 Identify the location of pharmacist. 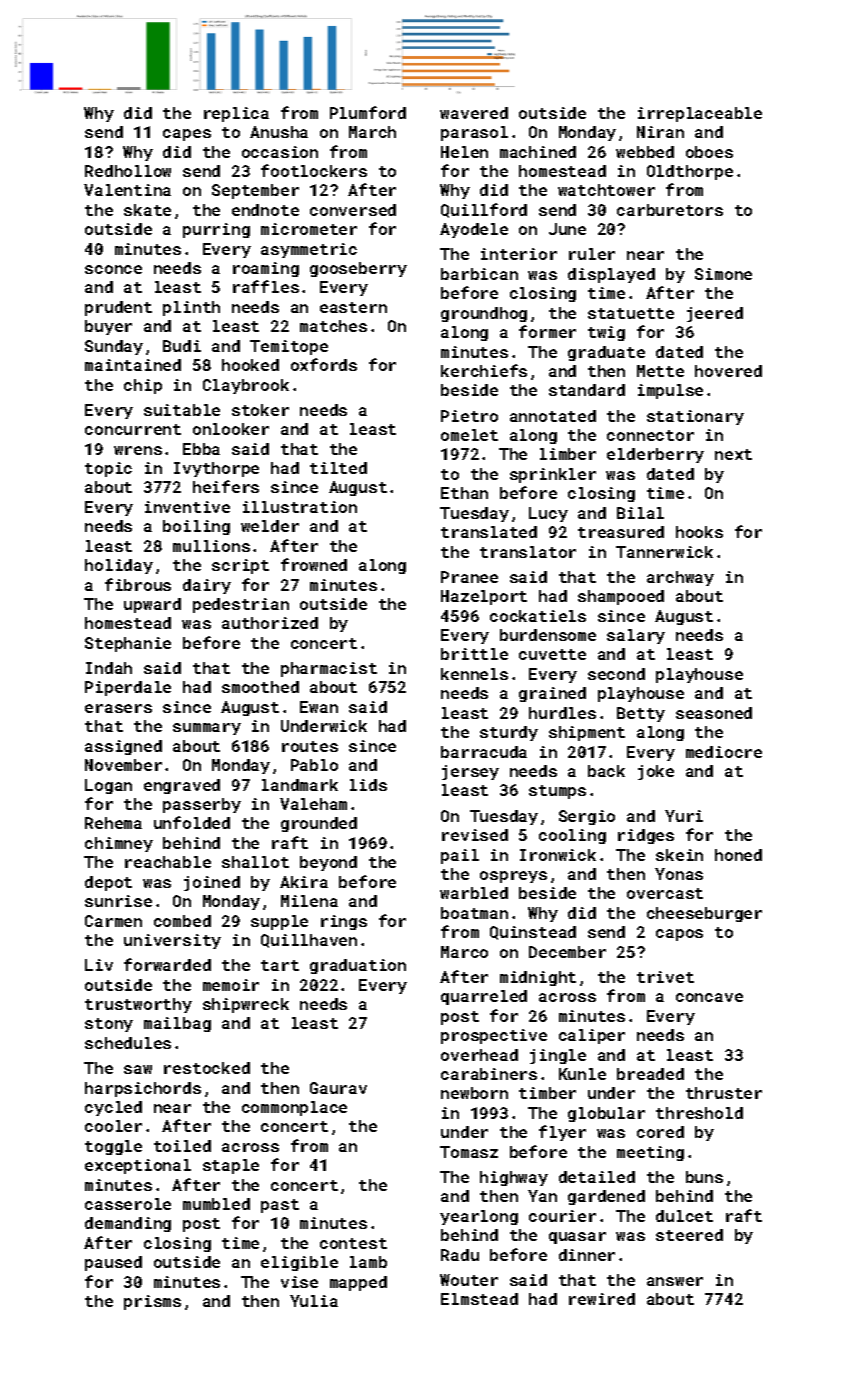
(329, 669).
